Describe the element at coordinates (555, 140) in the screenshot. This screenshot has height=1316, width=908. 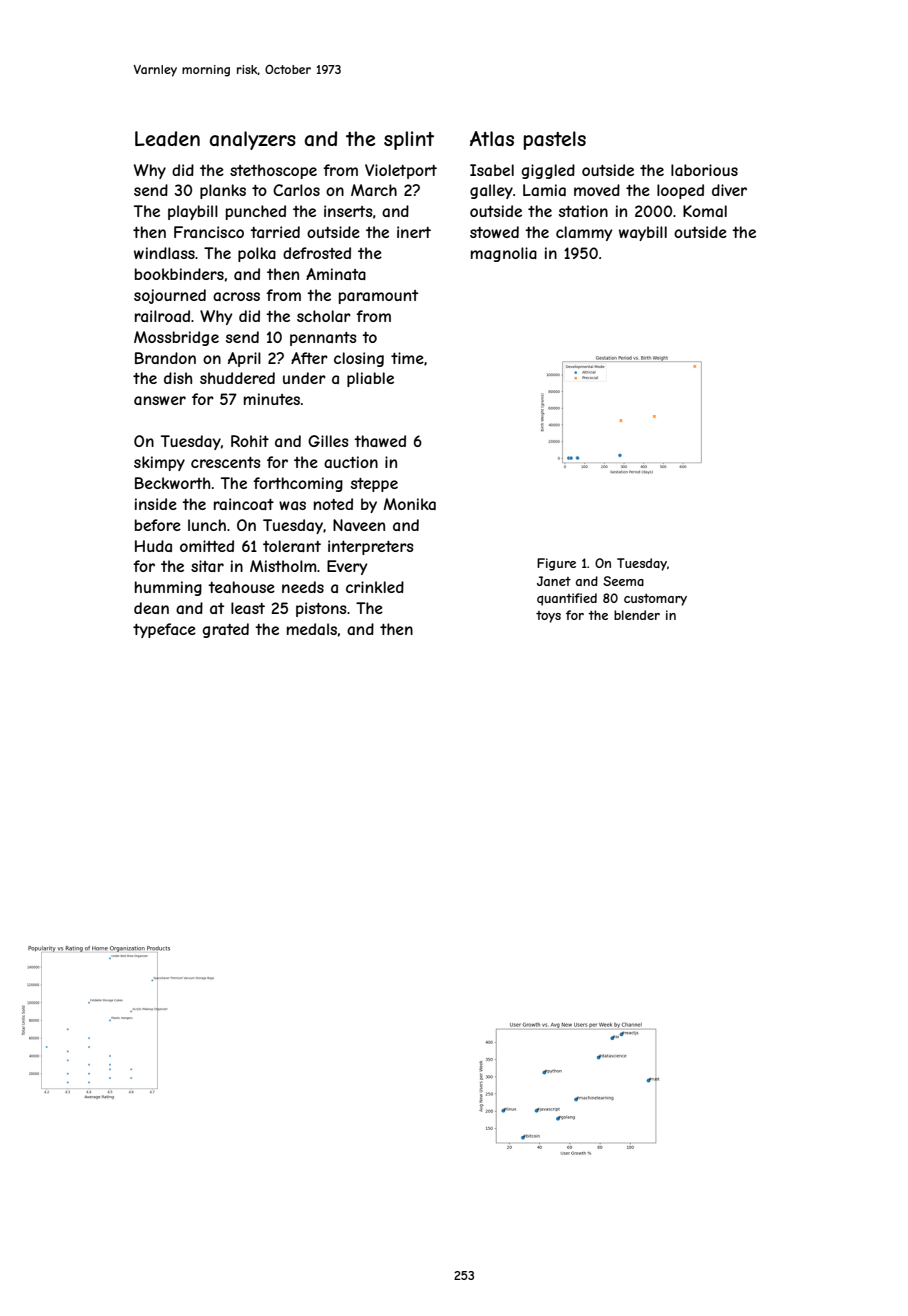
I see `pastels` at that location.
